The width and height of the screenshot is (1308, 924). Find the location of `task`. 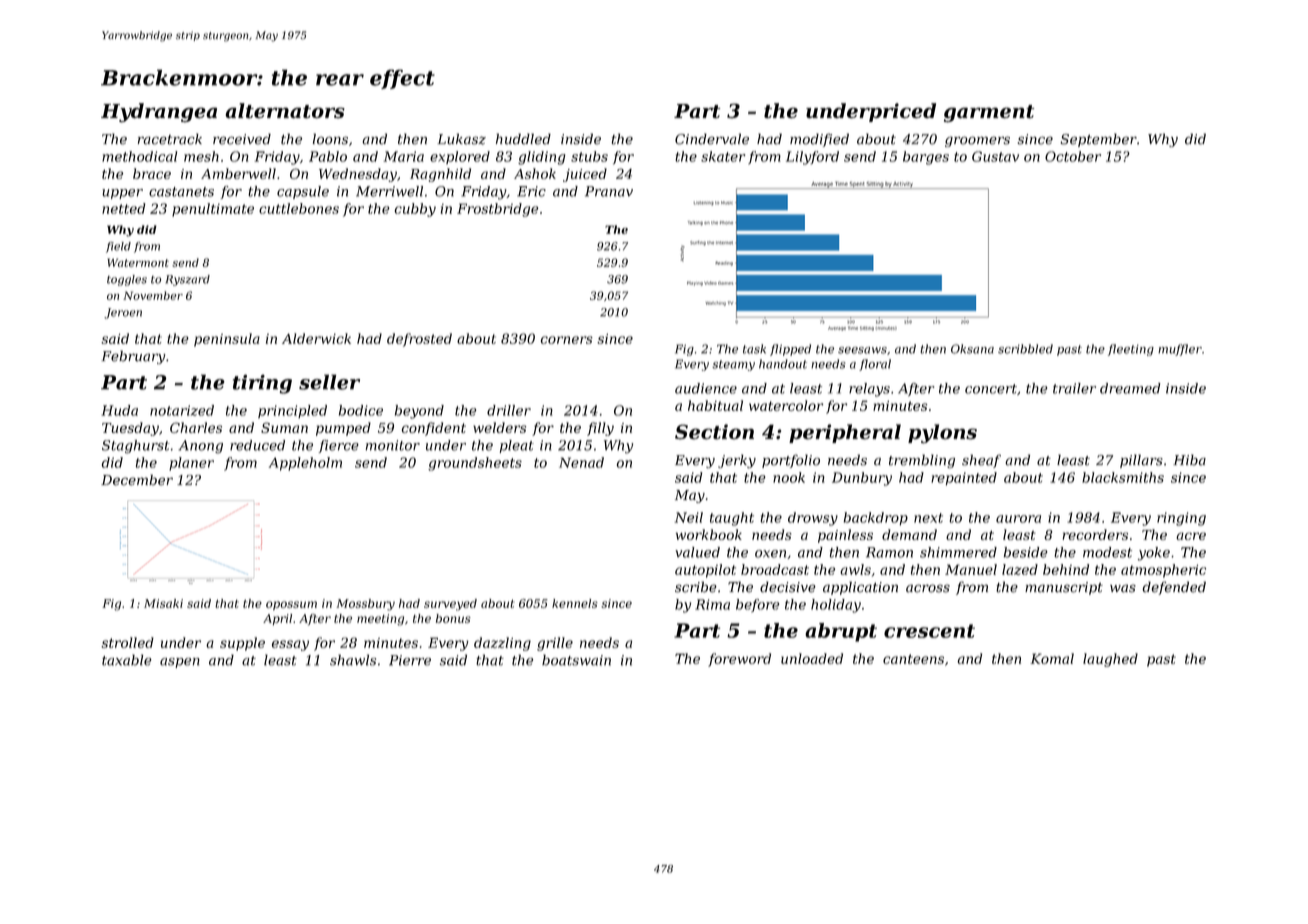

task is located at coordinates (754, 349).
